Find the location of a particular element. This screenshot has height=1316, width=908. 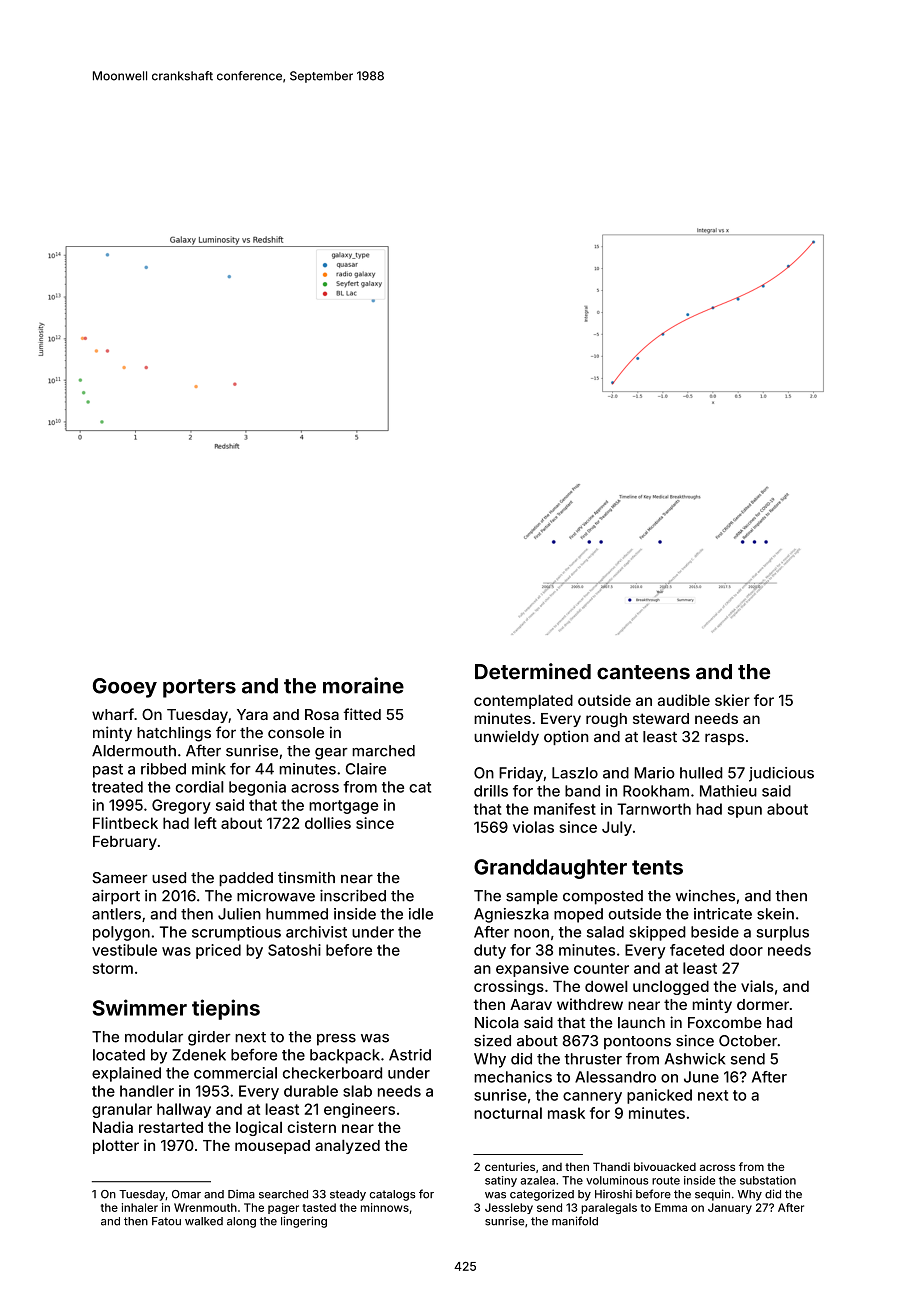

Nadia is located at coordinates (113, 1127).
